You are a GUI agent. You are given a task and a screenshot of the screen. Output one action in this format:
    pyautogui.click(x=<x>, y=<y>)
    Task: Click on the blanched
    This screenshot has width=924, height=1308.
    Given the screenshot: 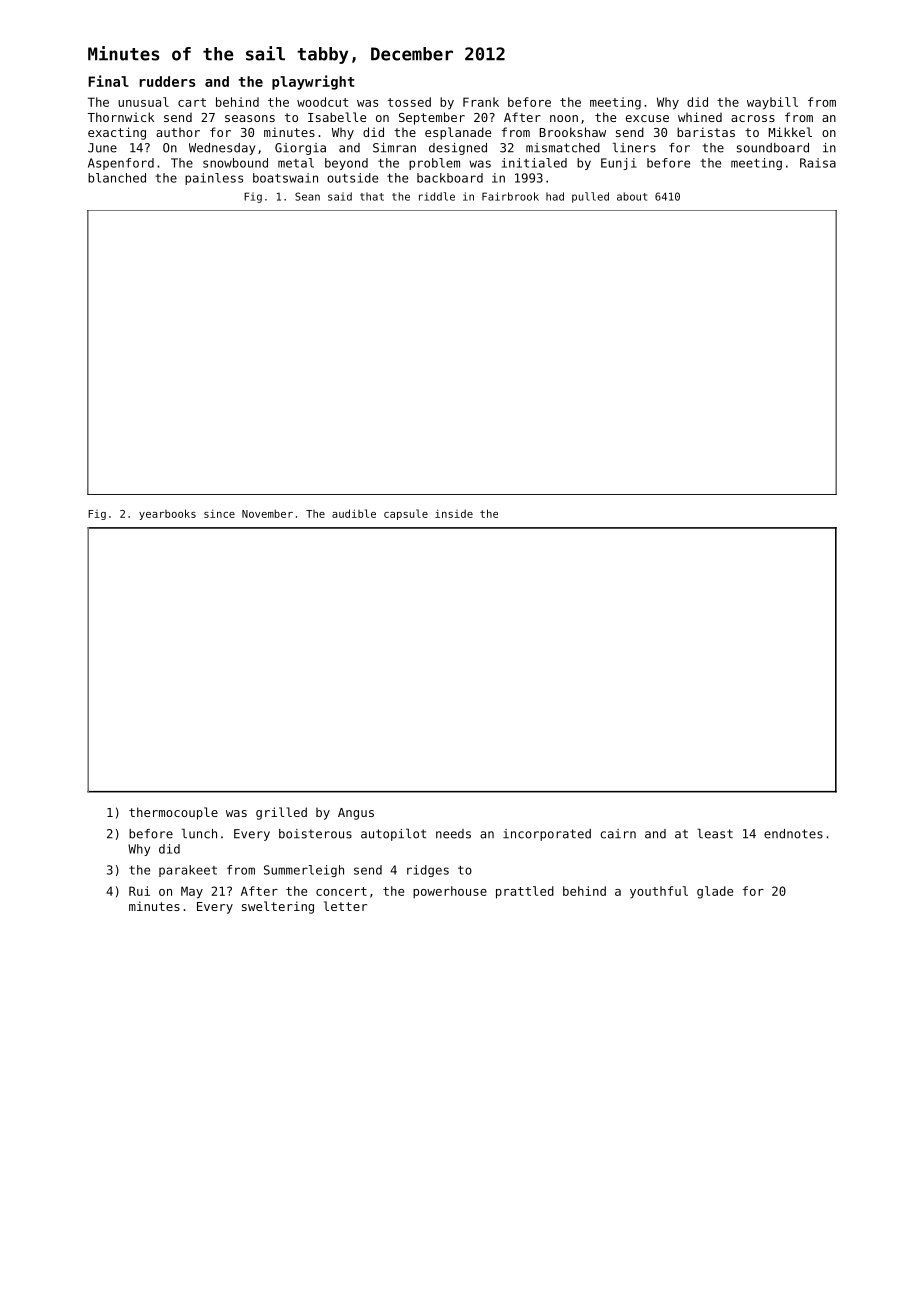 What is the action you would take?
    pyautogui.click(x=117, y=178)
